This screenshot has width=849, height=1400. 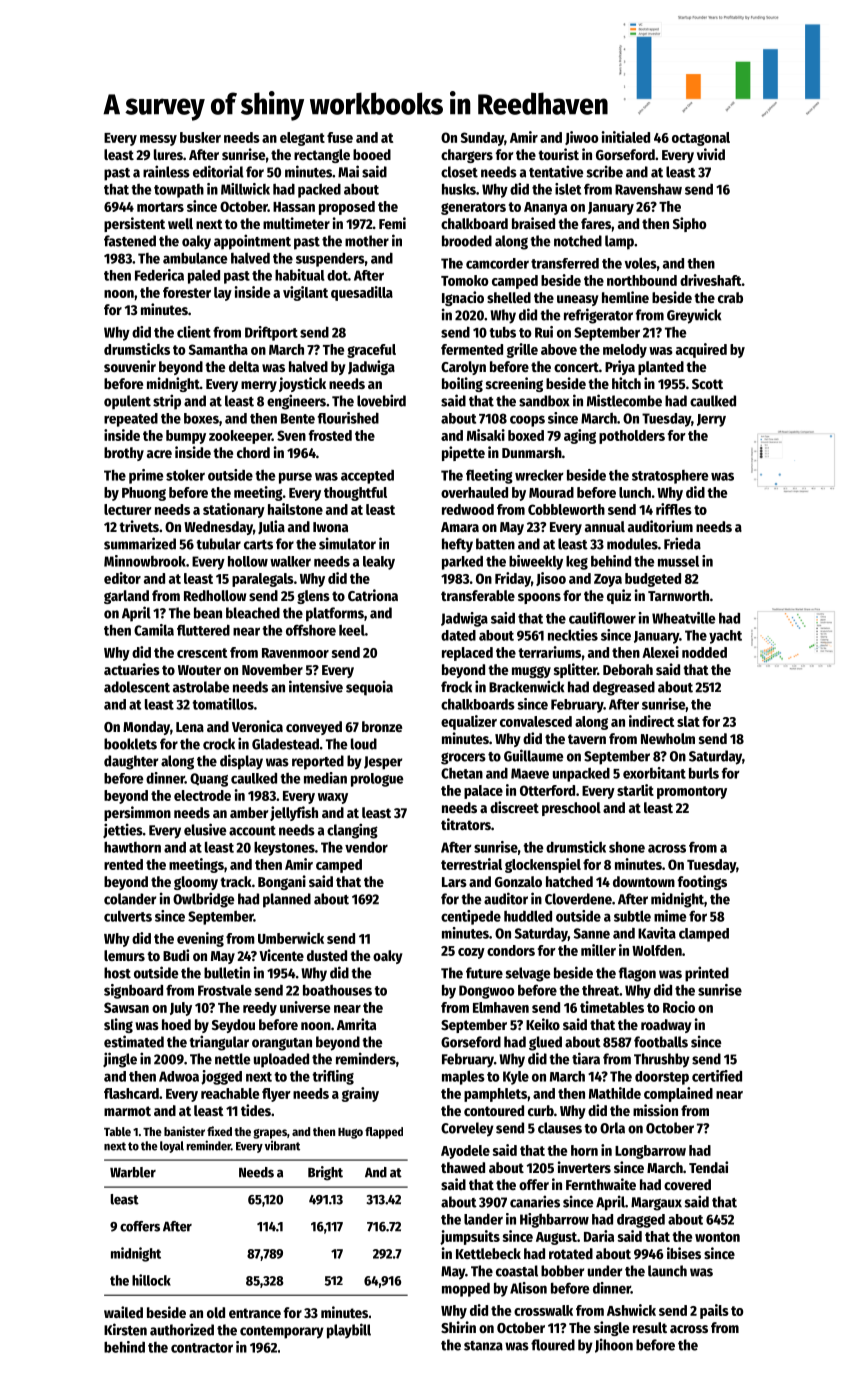 What do you see at coordinates (660, 652) in the screenshot?
I see `Alexei` at bounding box center [660, 652].
